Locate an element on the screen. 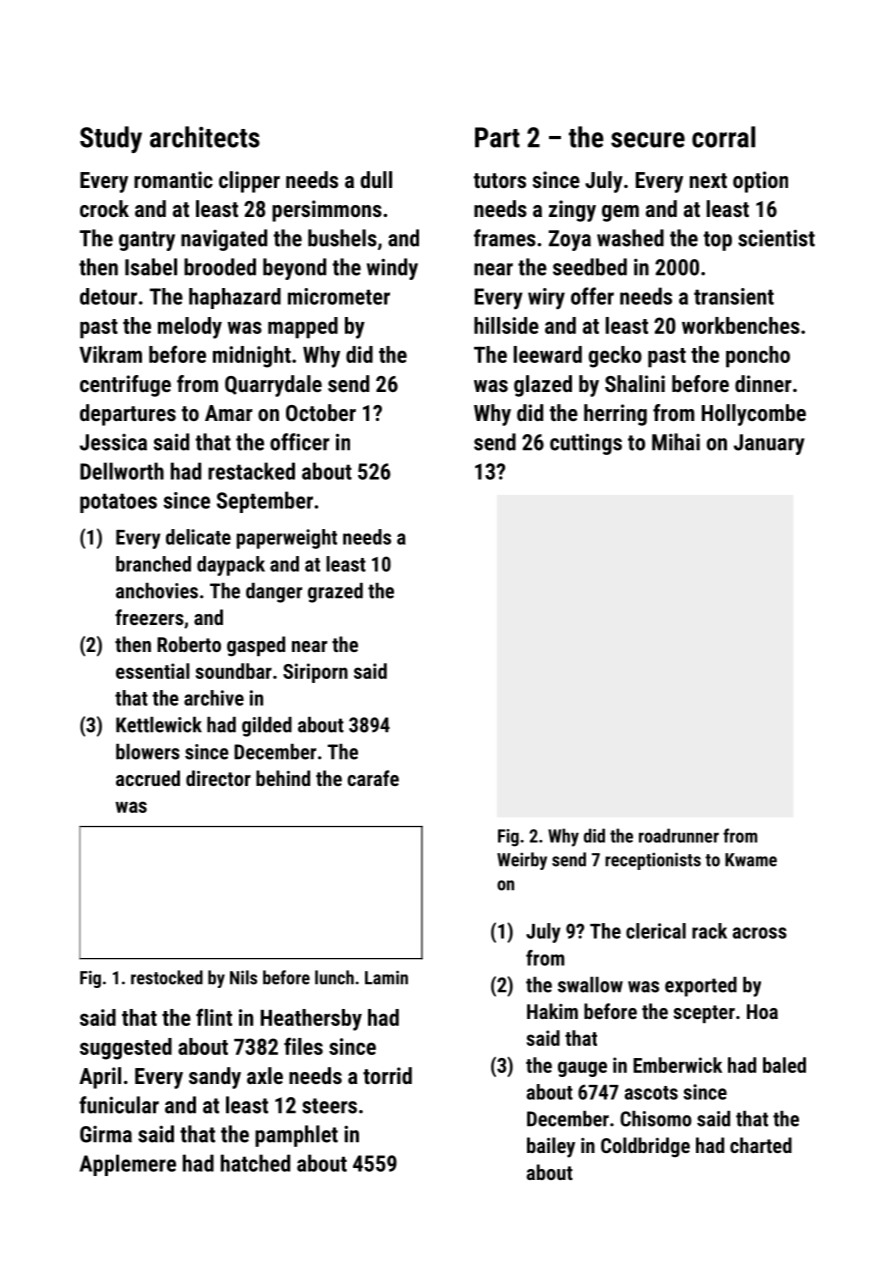 The image size is (896, 1271). scepter is located at coordinates (704, 1014).
